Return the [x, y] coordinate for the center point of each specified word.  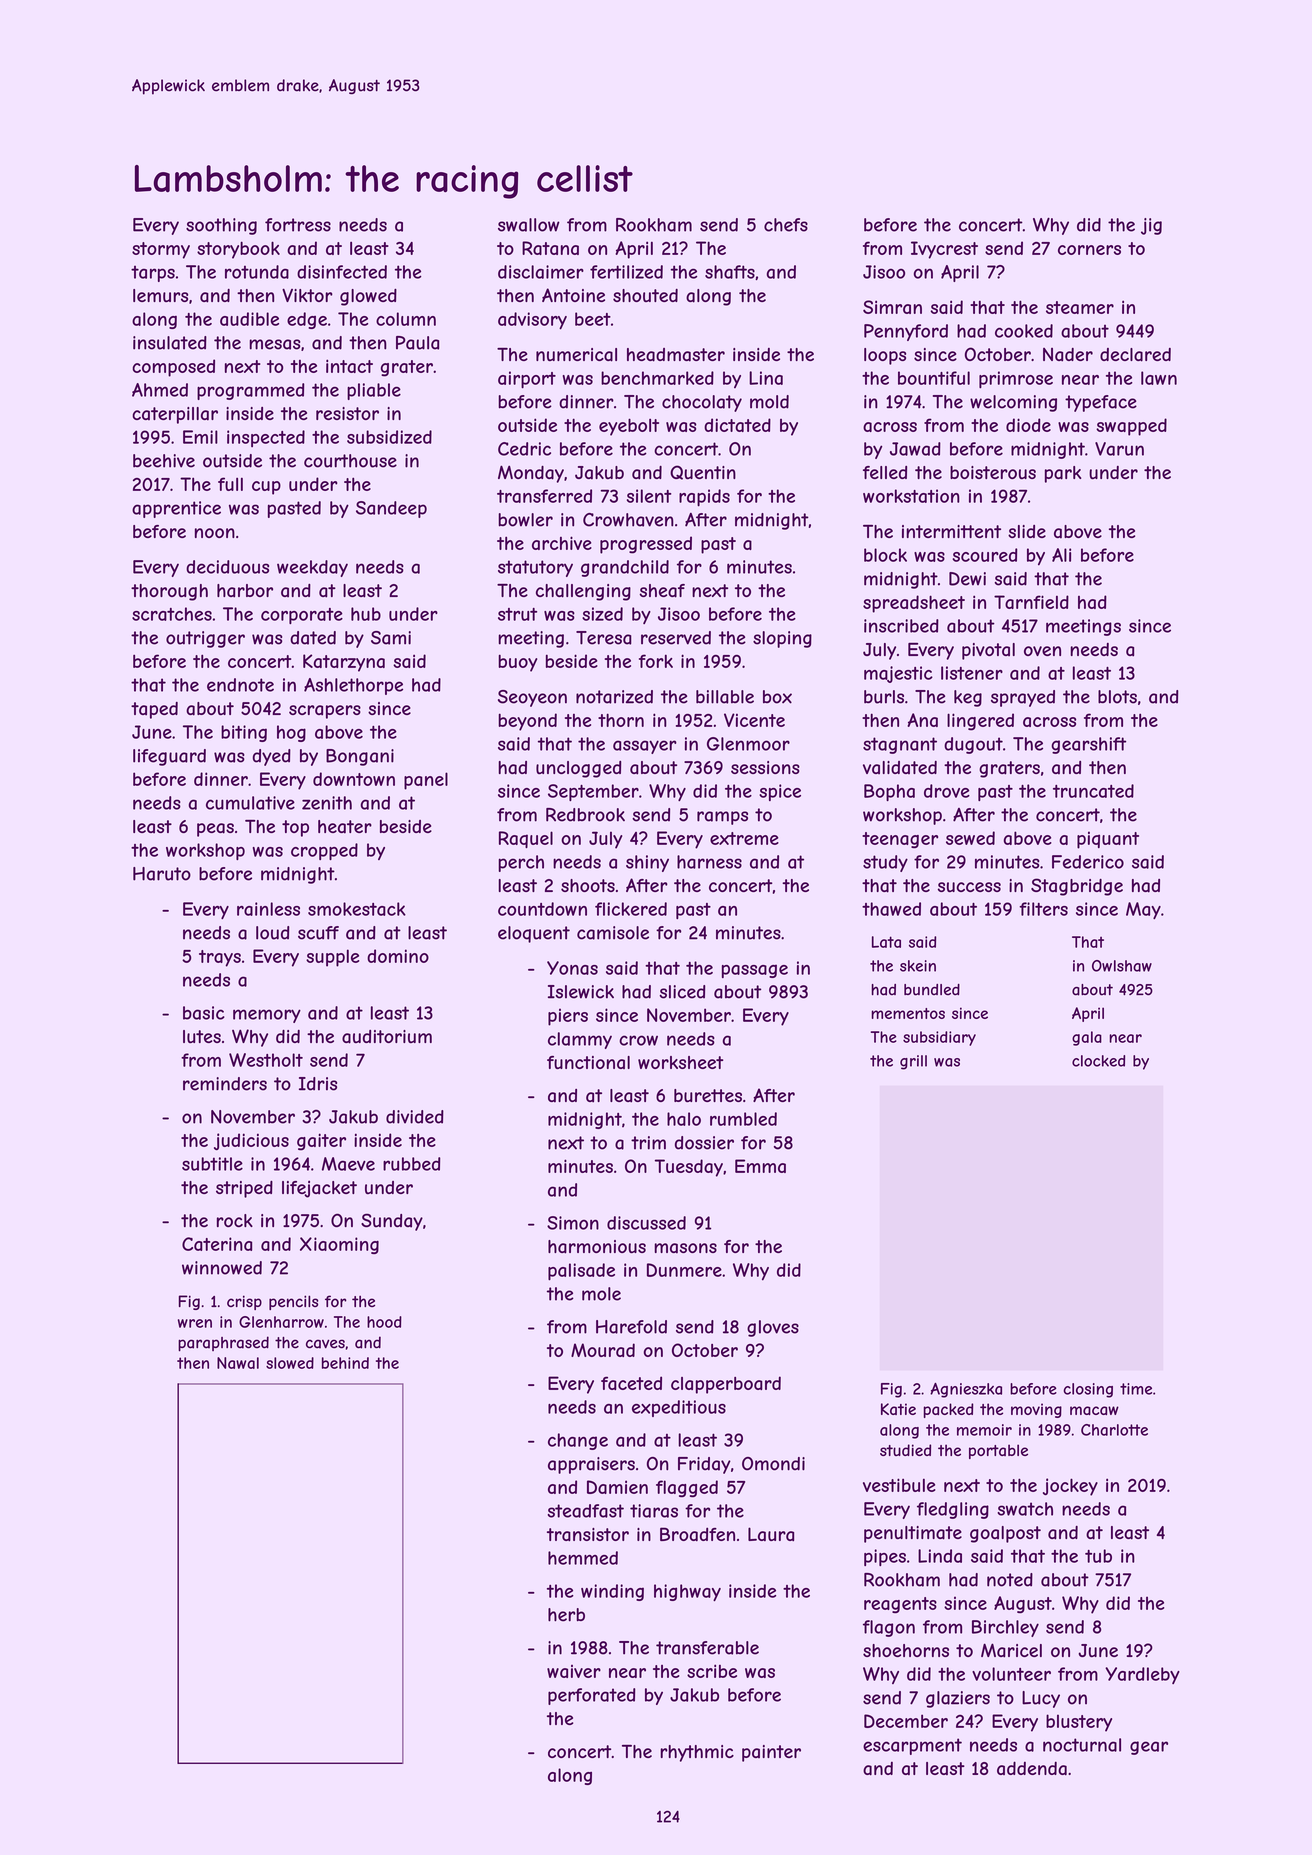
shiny [647, 863]
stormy [161, 250]
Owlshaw [1122, 966]
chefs [786, 225]
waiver [574, 1671]
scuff [318, 933]
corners [1089, 250]
